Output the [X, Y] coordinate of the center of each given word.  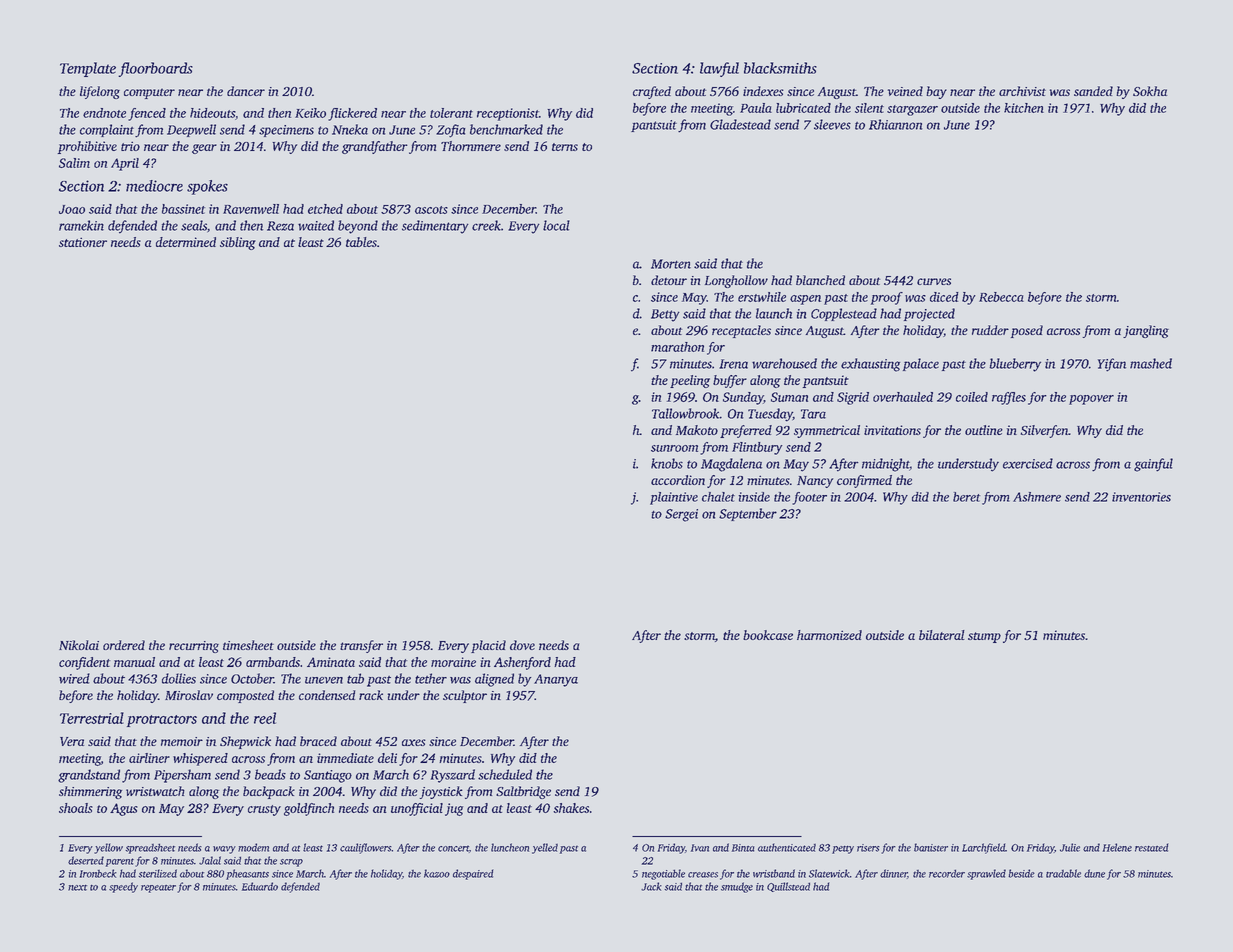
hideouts [212, 113]
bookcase [768, 635]
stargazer [912, 110]
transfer [361, 646]
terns [565, 147]
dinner [893, 873]
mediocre [154, 186]
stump [984, 637]
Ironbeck [98, 873]
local [556, 225]
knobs [667, 463]
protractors [162, 721]
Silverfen [1044, 431]
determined [186, 242]
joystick [441, 792]
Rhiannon [895, 124]
